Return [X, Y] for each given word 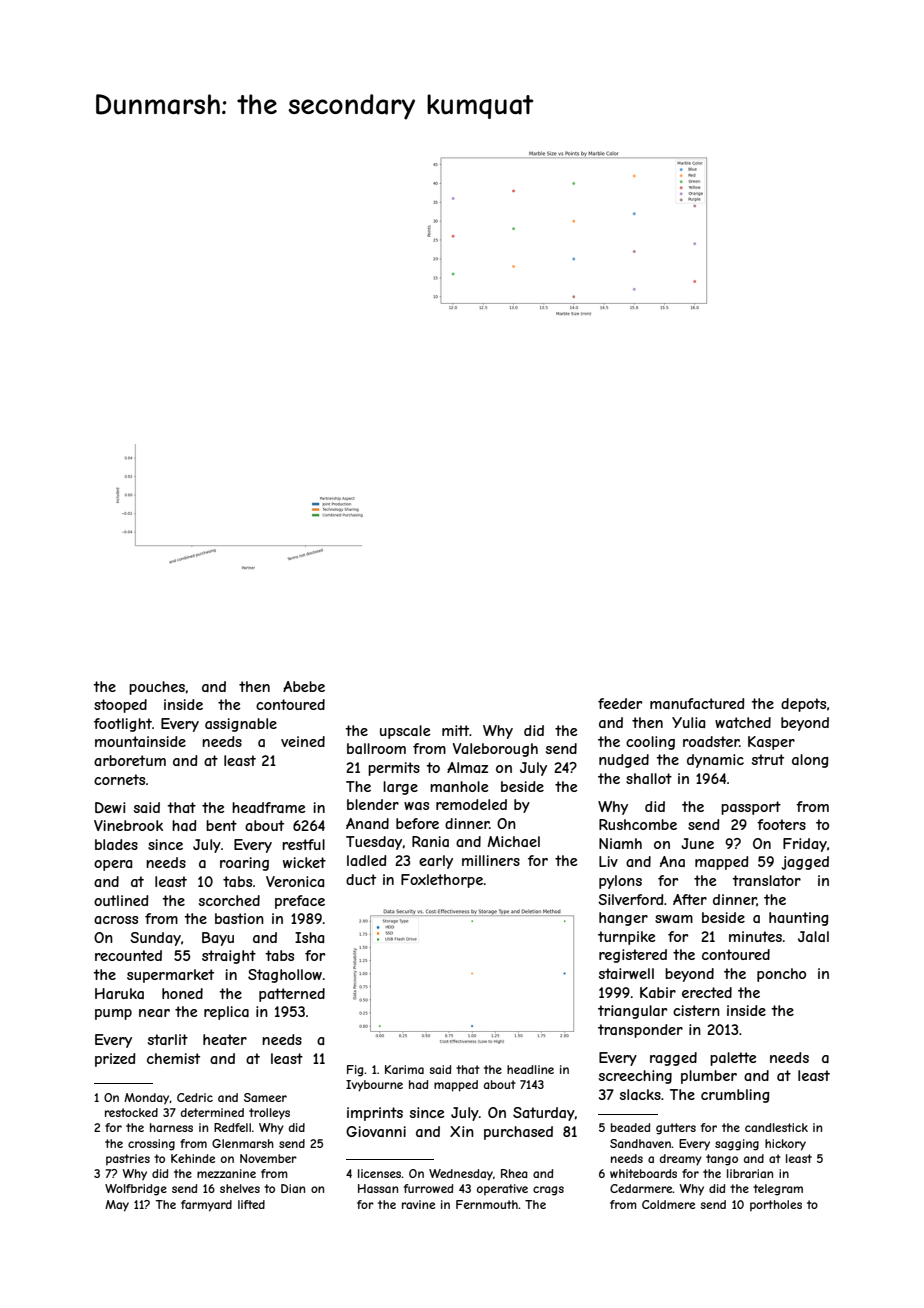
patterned [292, 995]
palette [733, 1059]
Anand [367, 823]
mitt [456, 730]
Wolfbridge [136, 1190]
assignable [241, 725]
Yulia [688, 722]
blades [116, 844]
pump [113, 1014]
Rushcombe [638, 824]
